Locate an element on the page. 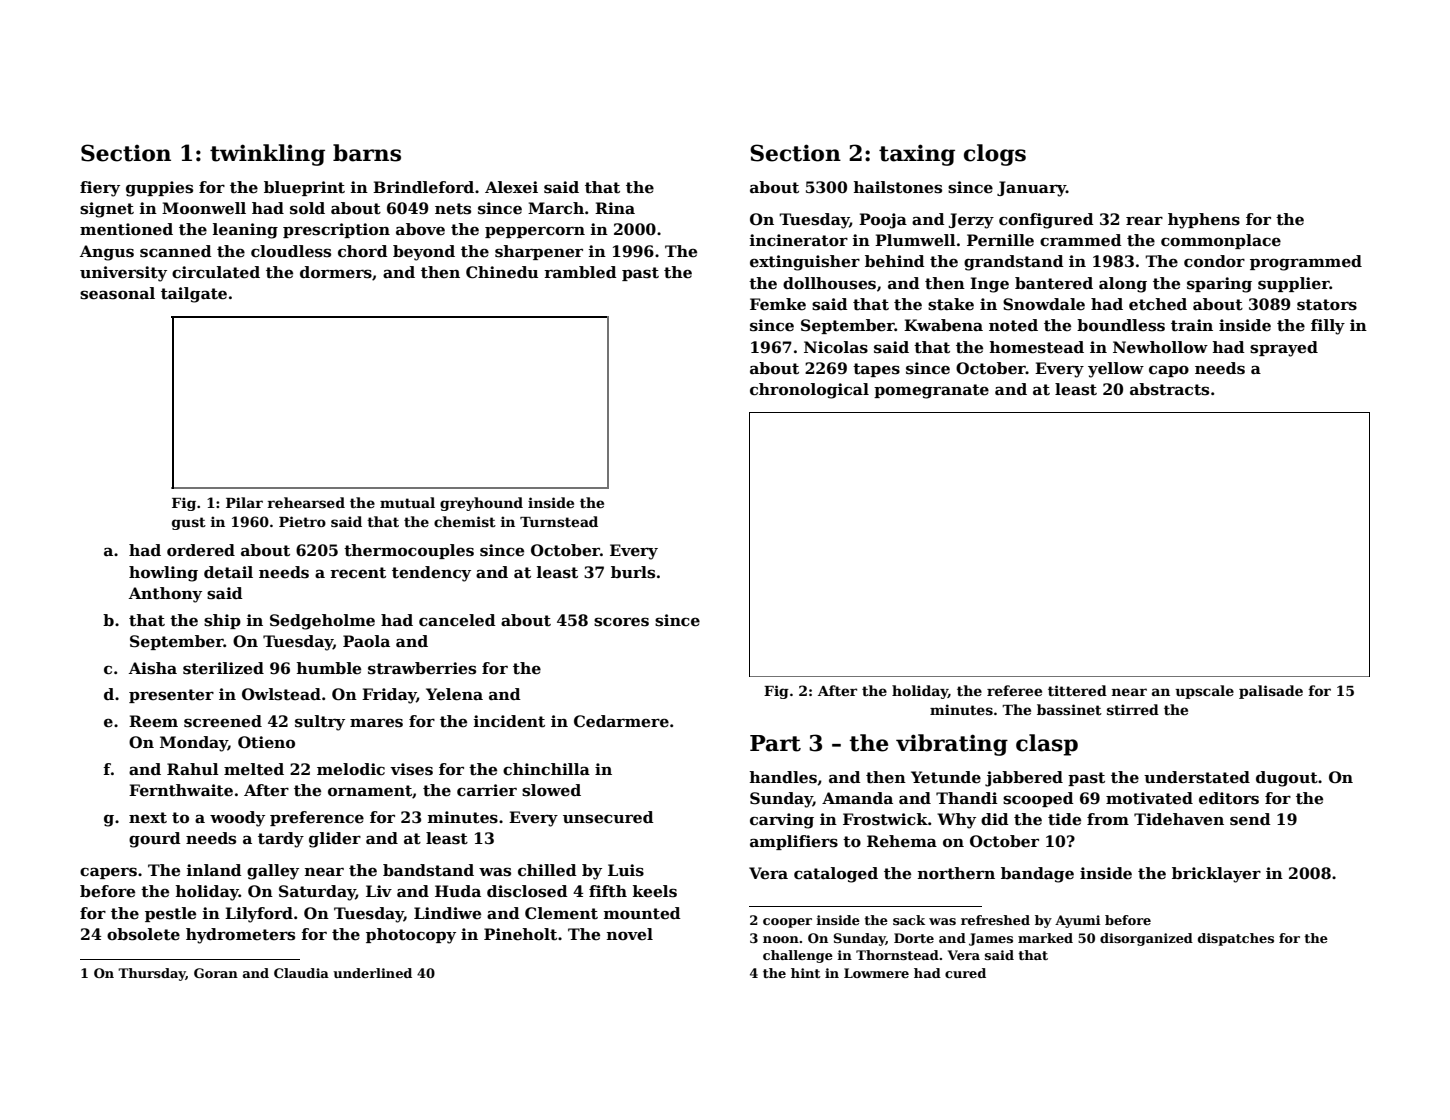 The image size is (1450, 1120). woody is located at coordinates (237, 819).
